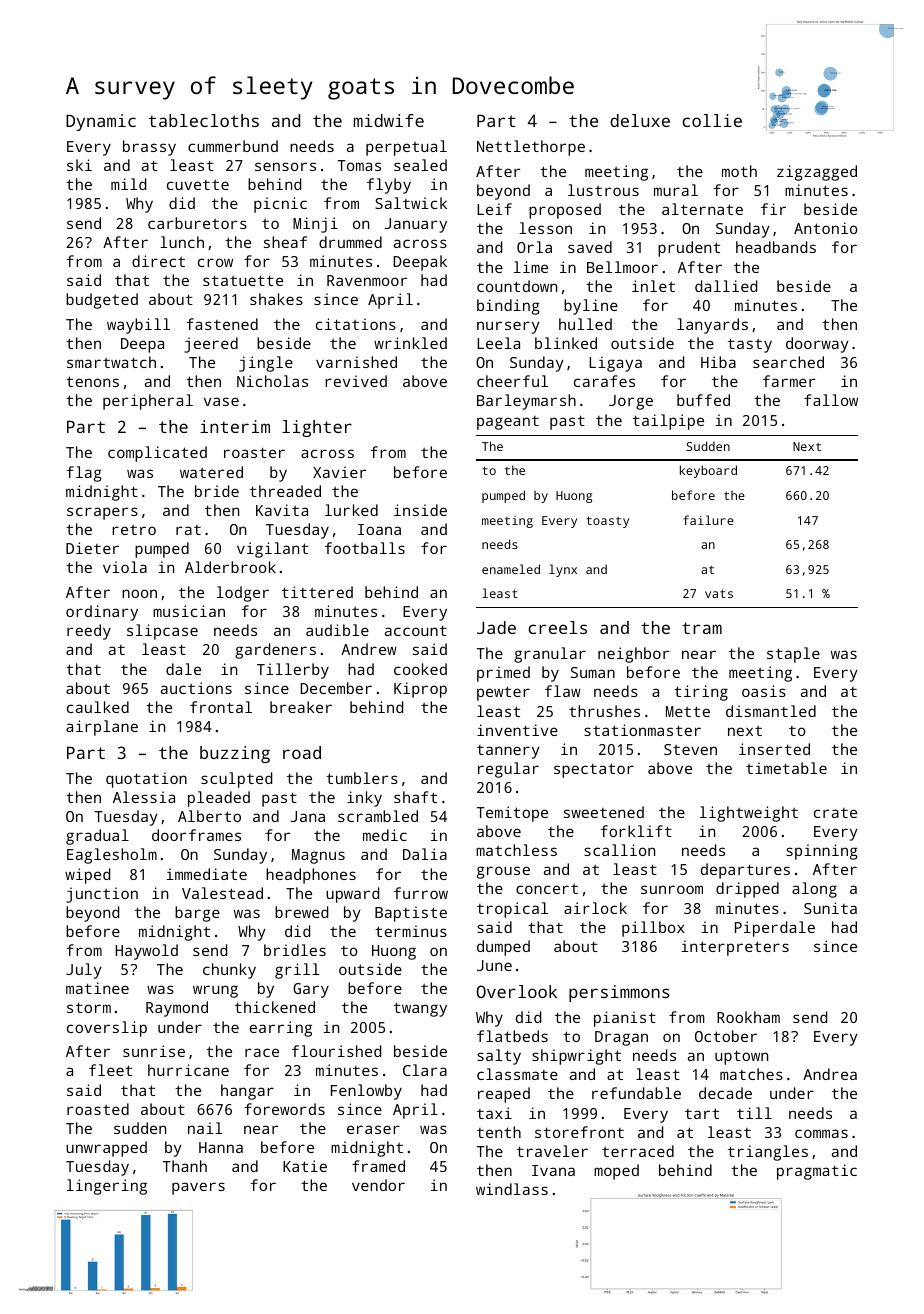 The width and height of the document is (924, 1314). I want to click on countdown, so click(517, 286).
